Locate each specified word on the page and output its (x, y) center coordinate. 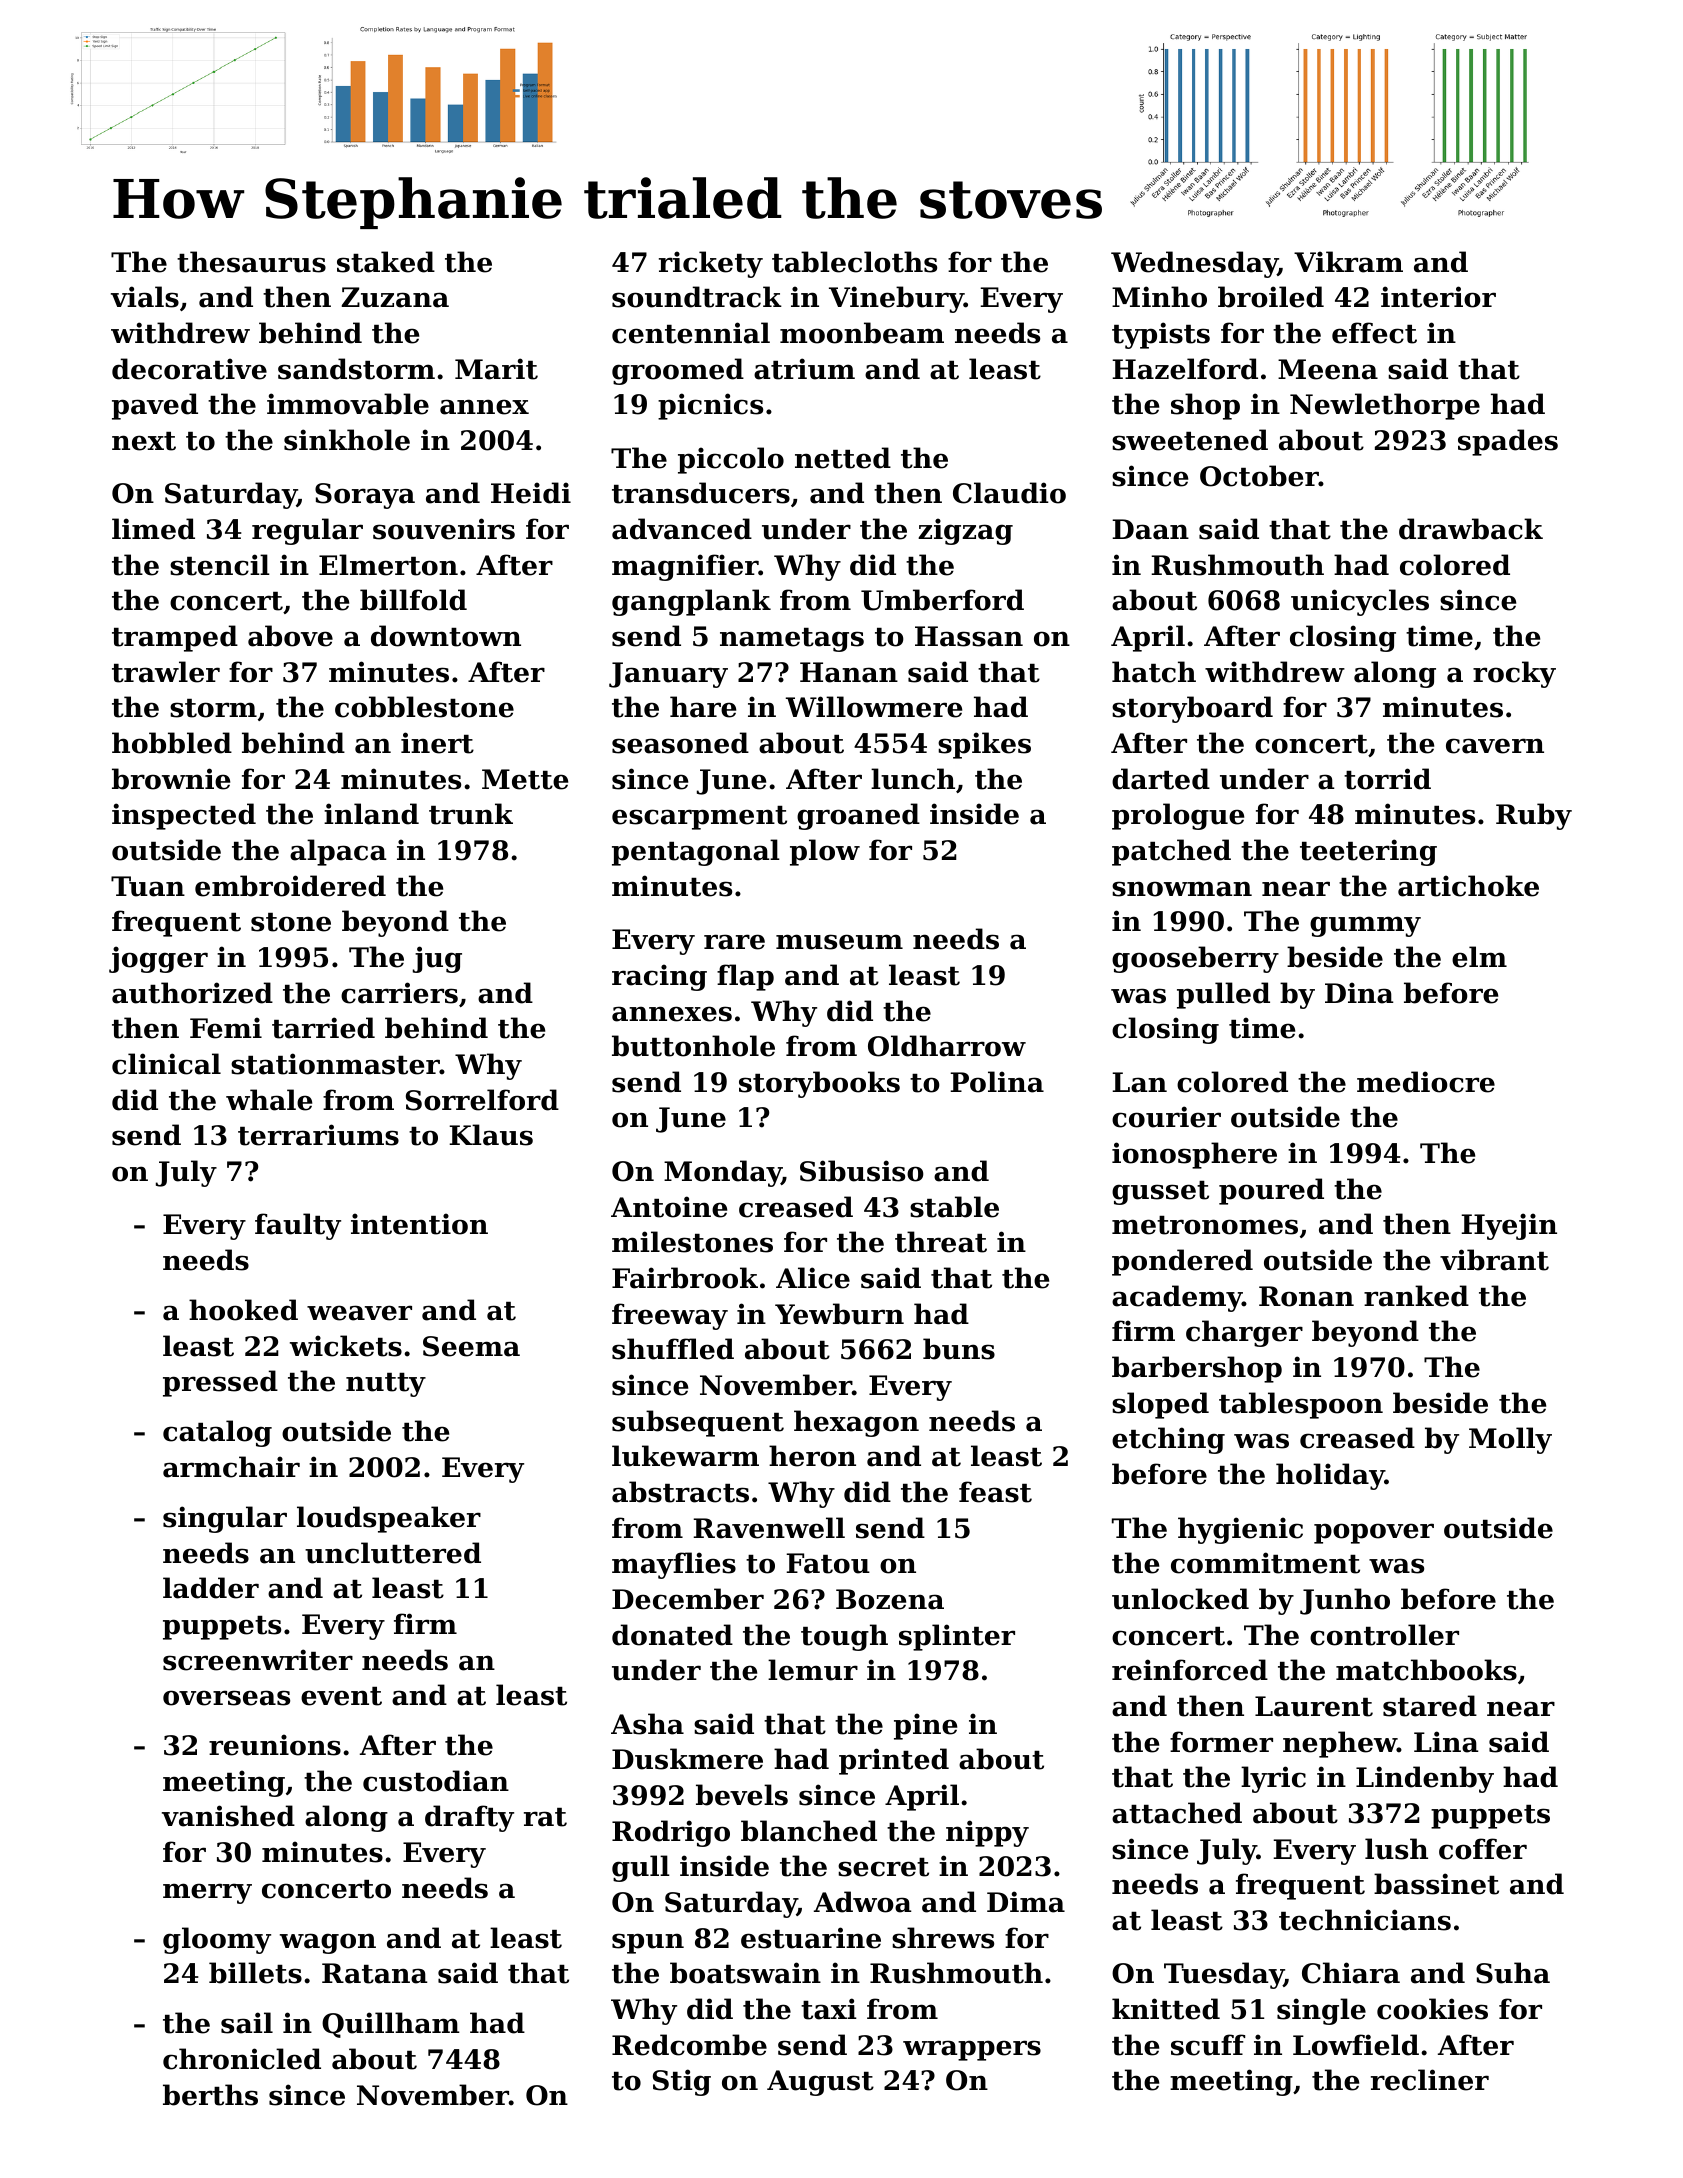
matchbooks (1426, 1670)
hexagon (856, 1423)
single (1321, 2011)
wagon (328, 1943)
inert (437, 743)
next (144, 441)
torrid (1387, 779)
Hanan (849, 672)
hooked (243, 1310)
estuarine (811, 1938)
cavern (1495, 746)
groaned (858, 816)
